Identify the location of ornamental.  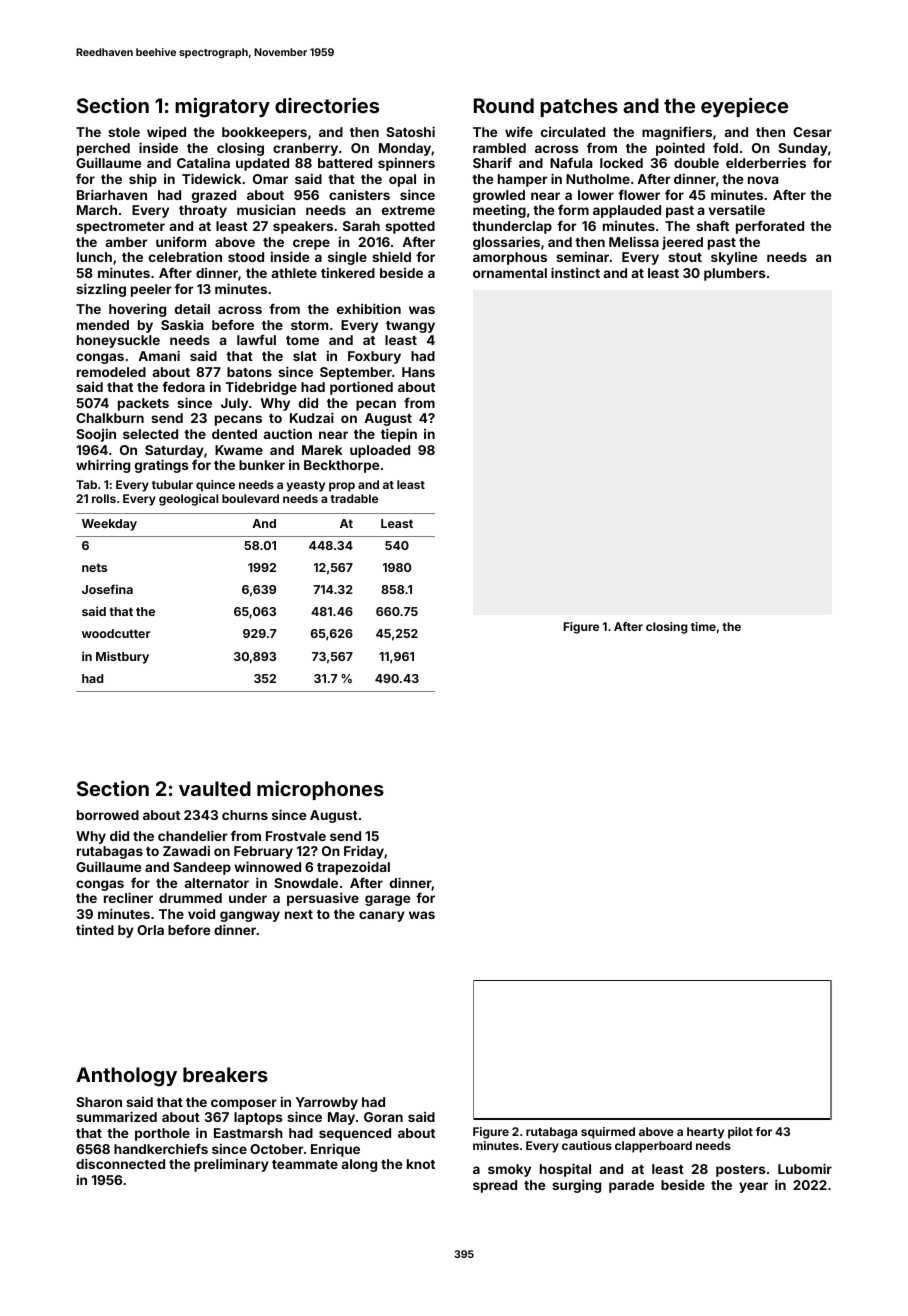
(510, 273).
